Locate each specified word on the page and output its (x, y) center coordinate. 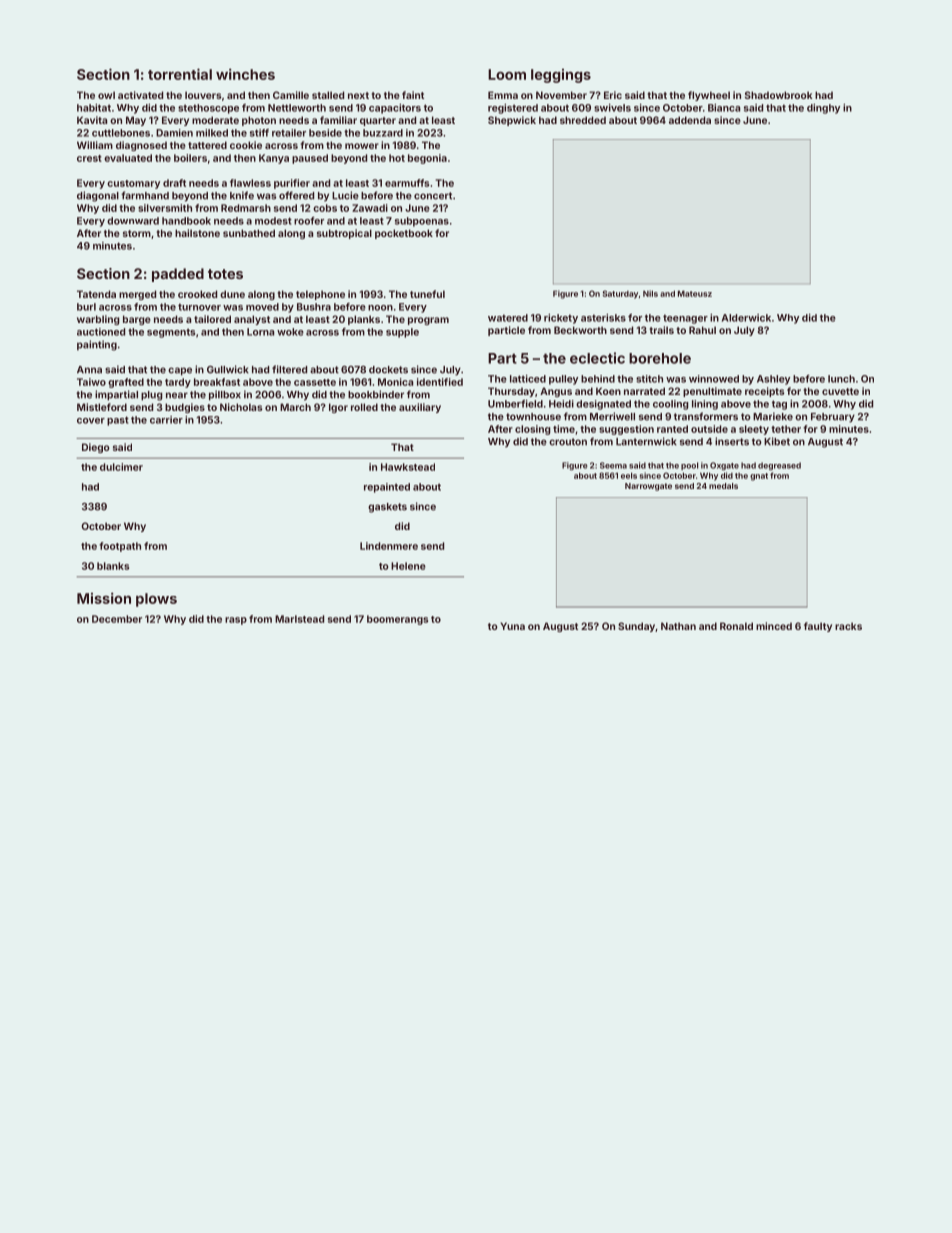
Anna (89, 370)
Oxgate (724, 466)
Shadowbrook (778, 95)
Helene (408, 566)
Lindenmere (389, 546)
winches (245, 74)
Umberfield (515, 404)
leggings (561, 76)
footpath (120, 547)
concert (433, 196)
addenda (690, 120)
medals (723, 486)
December (117, 619)
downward (133, 221)
